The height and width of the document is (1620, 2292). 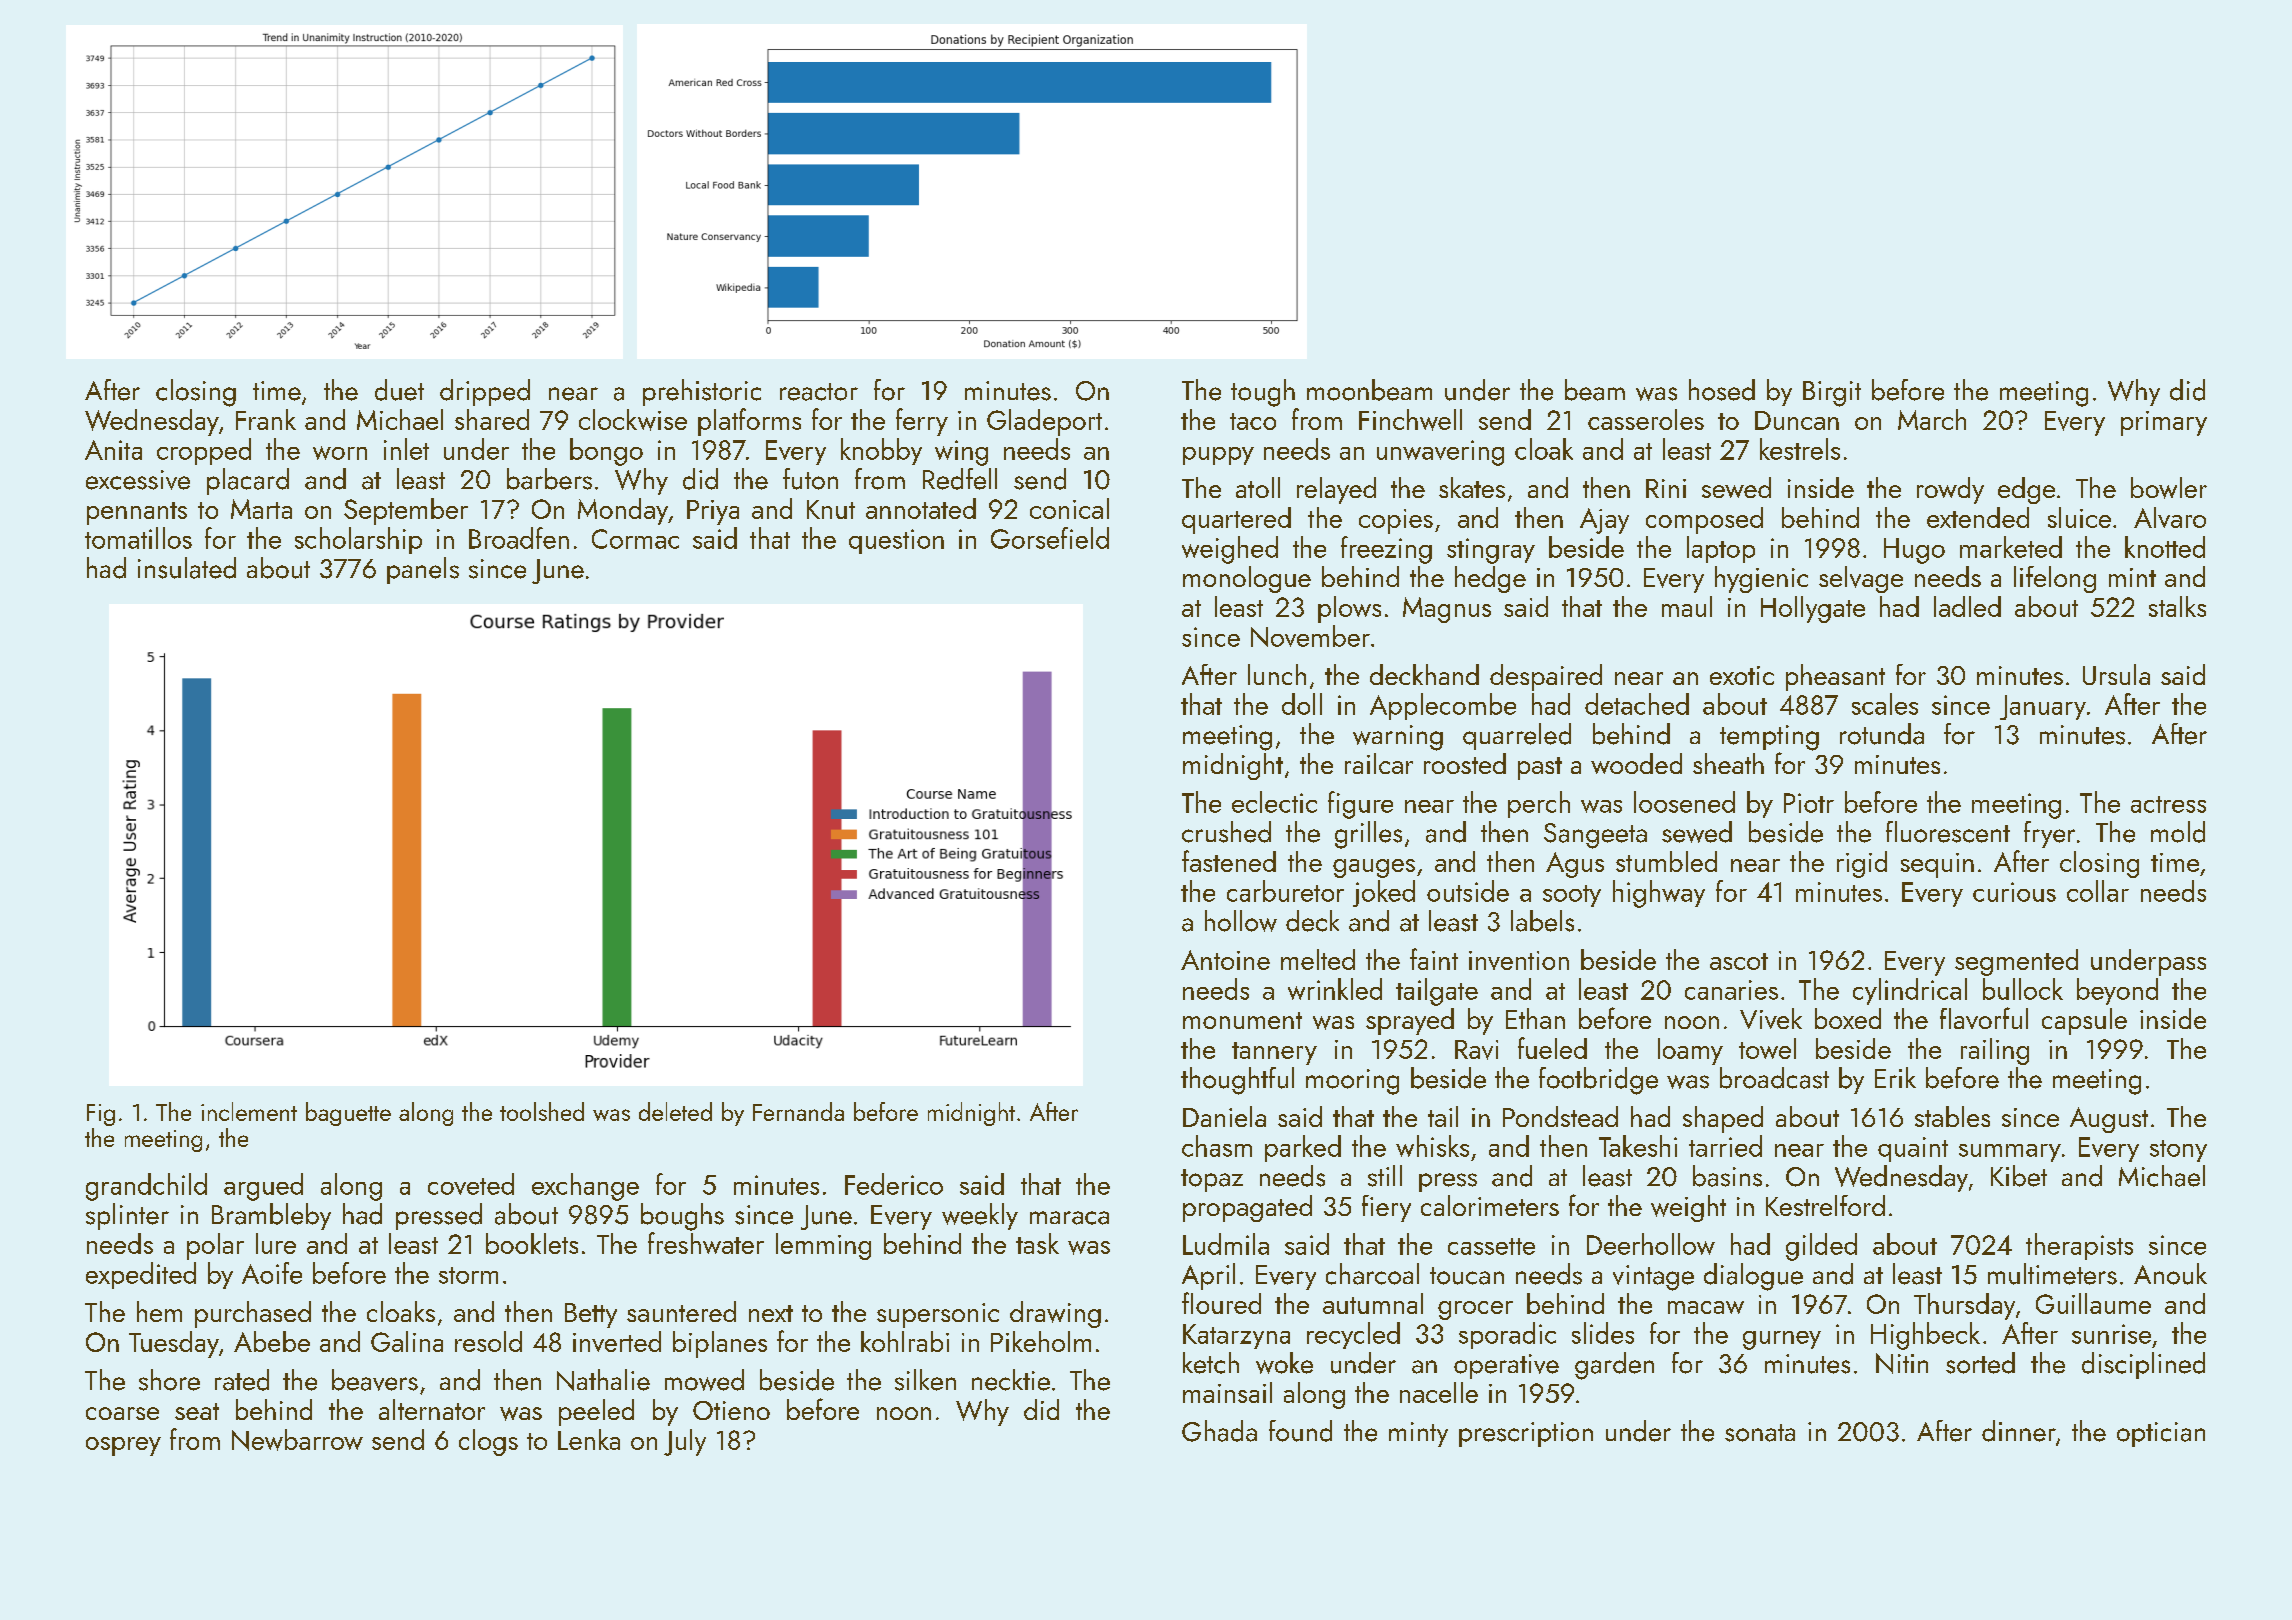 What do you see at coordinates (922, 422) in the document?
I see `ferry` at bounding box center [922, 422].
